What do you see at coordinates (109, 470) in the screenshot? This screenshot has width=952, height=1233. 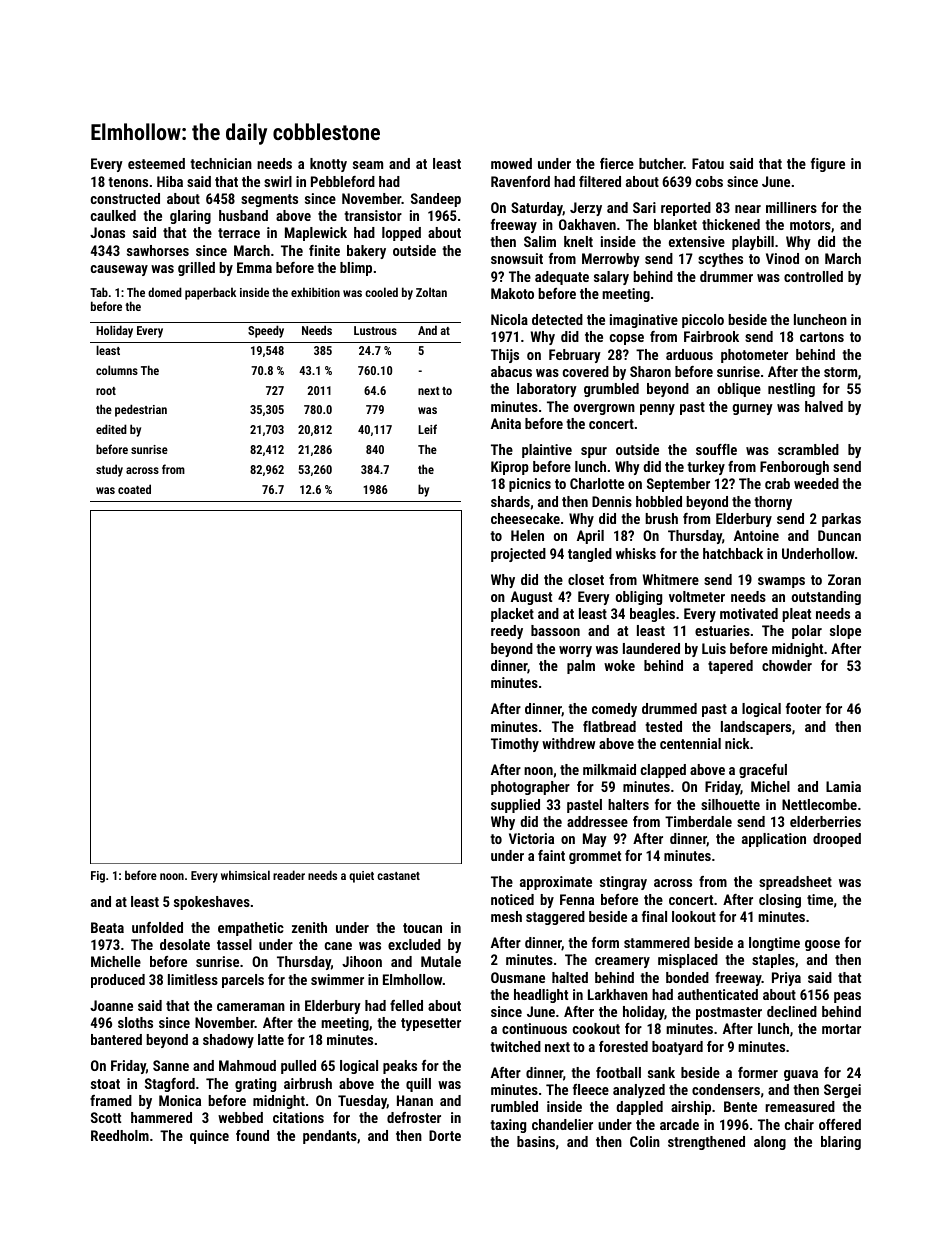 I see `study` at bounding box center [109, 470].
